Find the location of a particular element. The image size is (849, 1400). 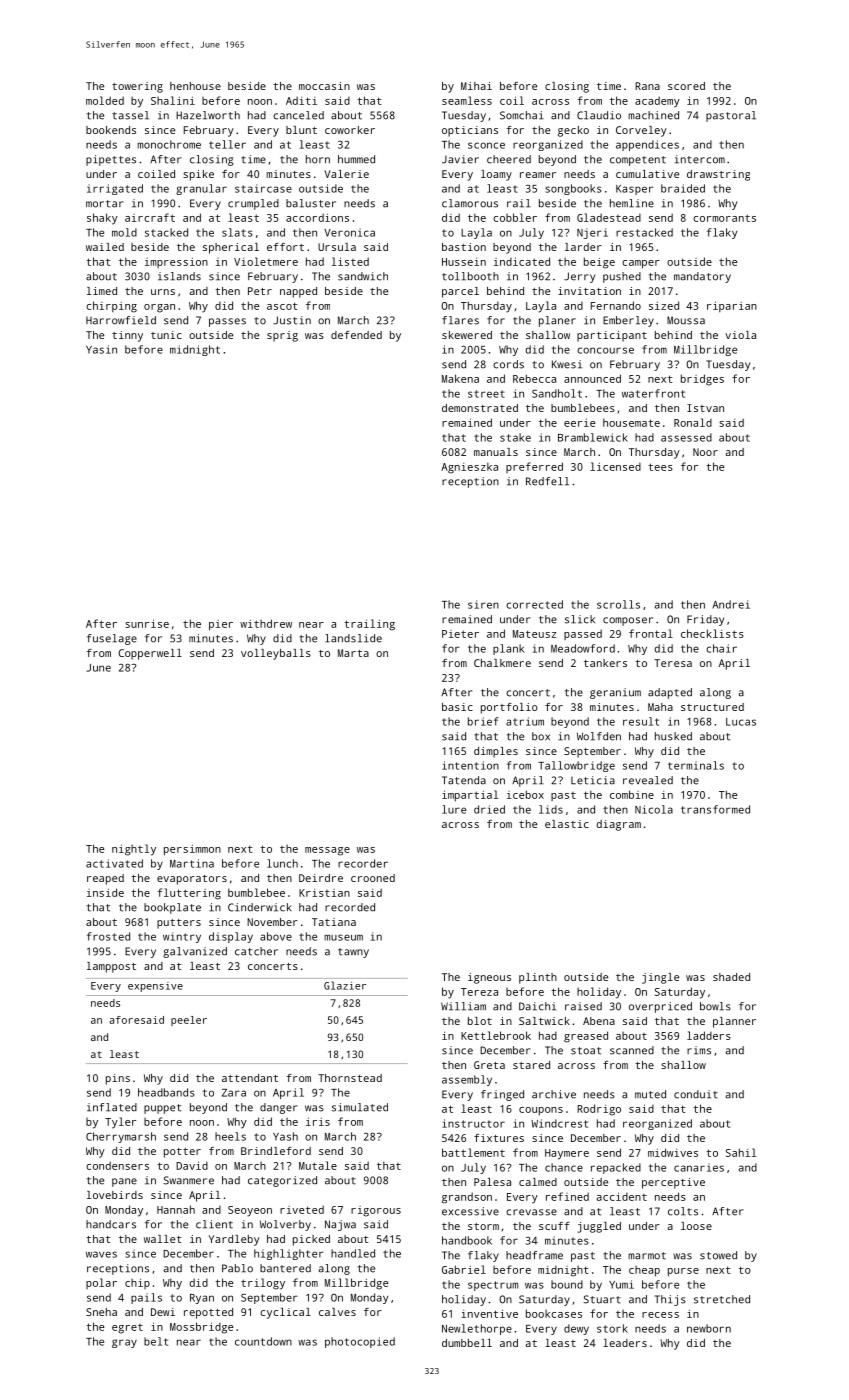

bowls is located at coordinates (715, 1006).
